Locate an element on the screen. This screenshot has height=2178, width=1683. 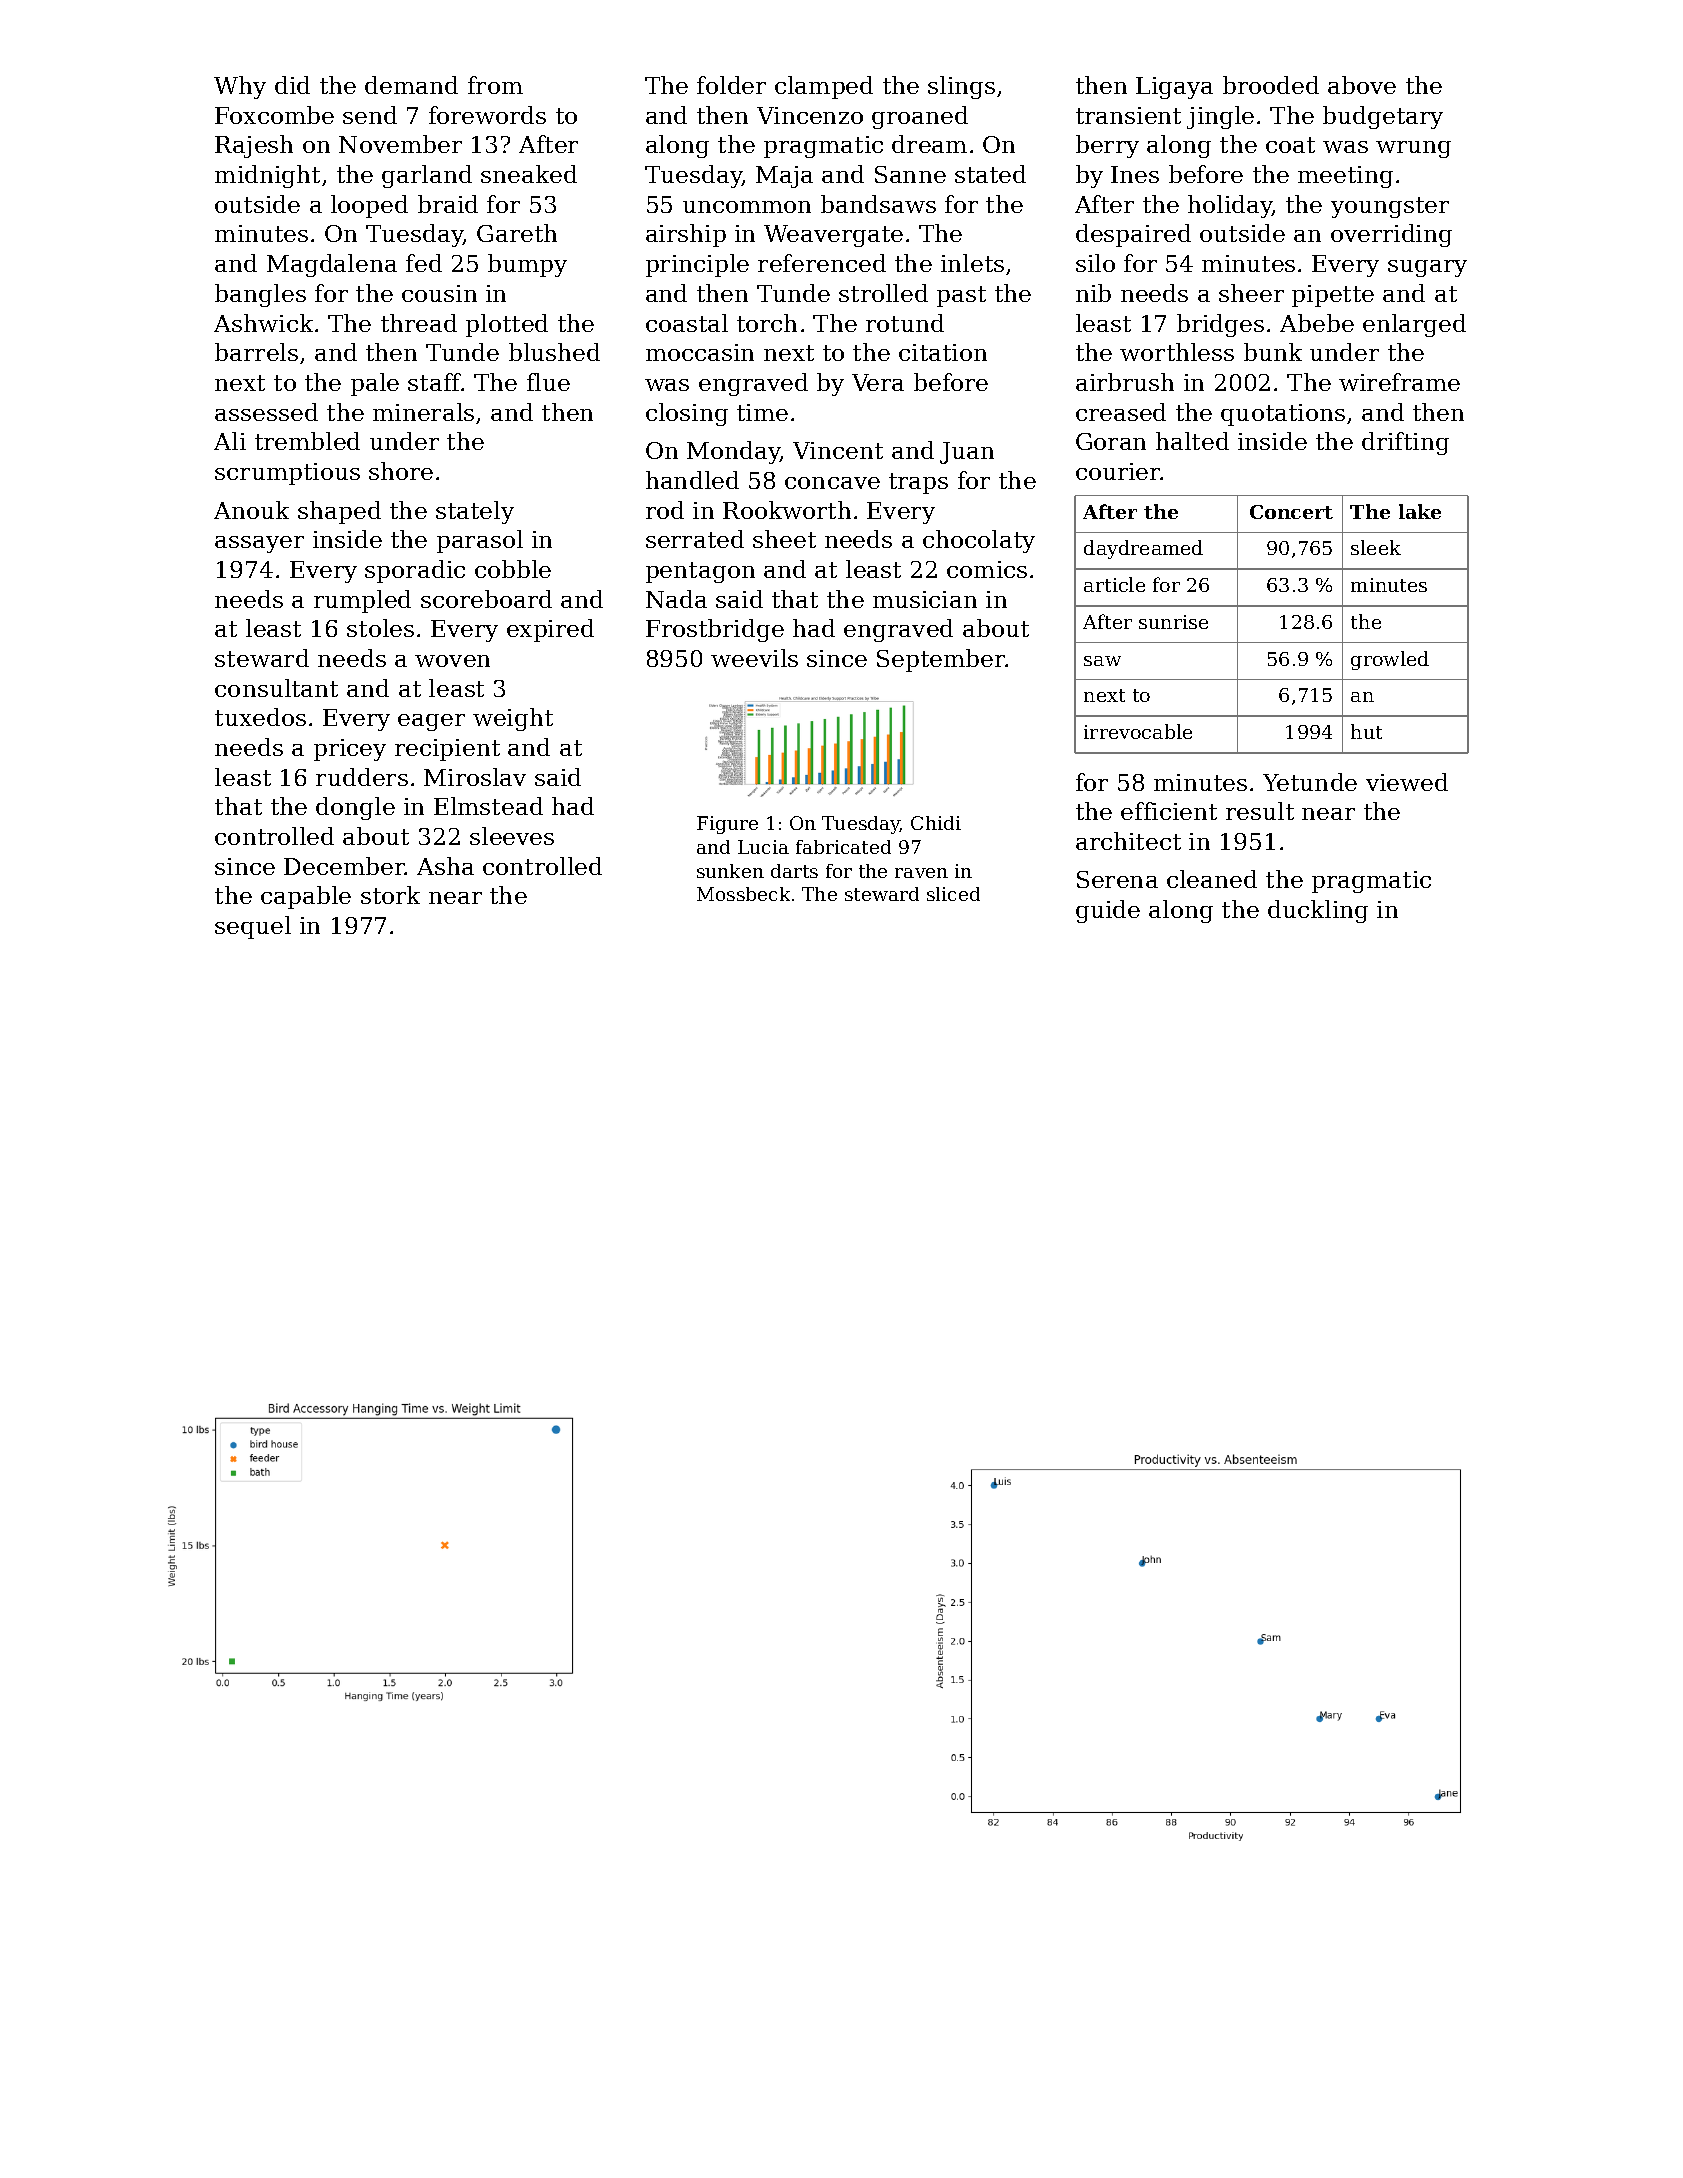
budgetary is located at coordinates (1383, 117).
